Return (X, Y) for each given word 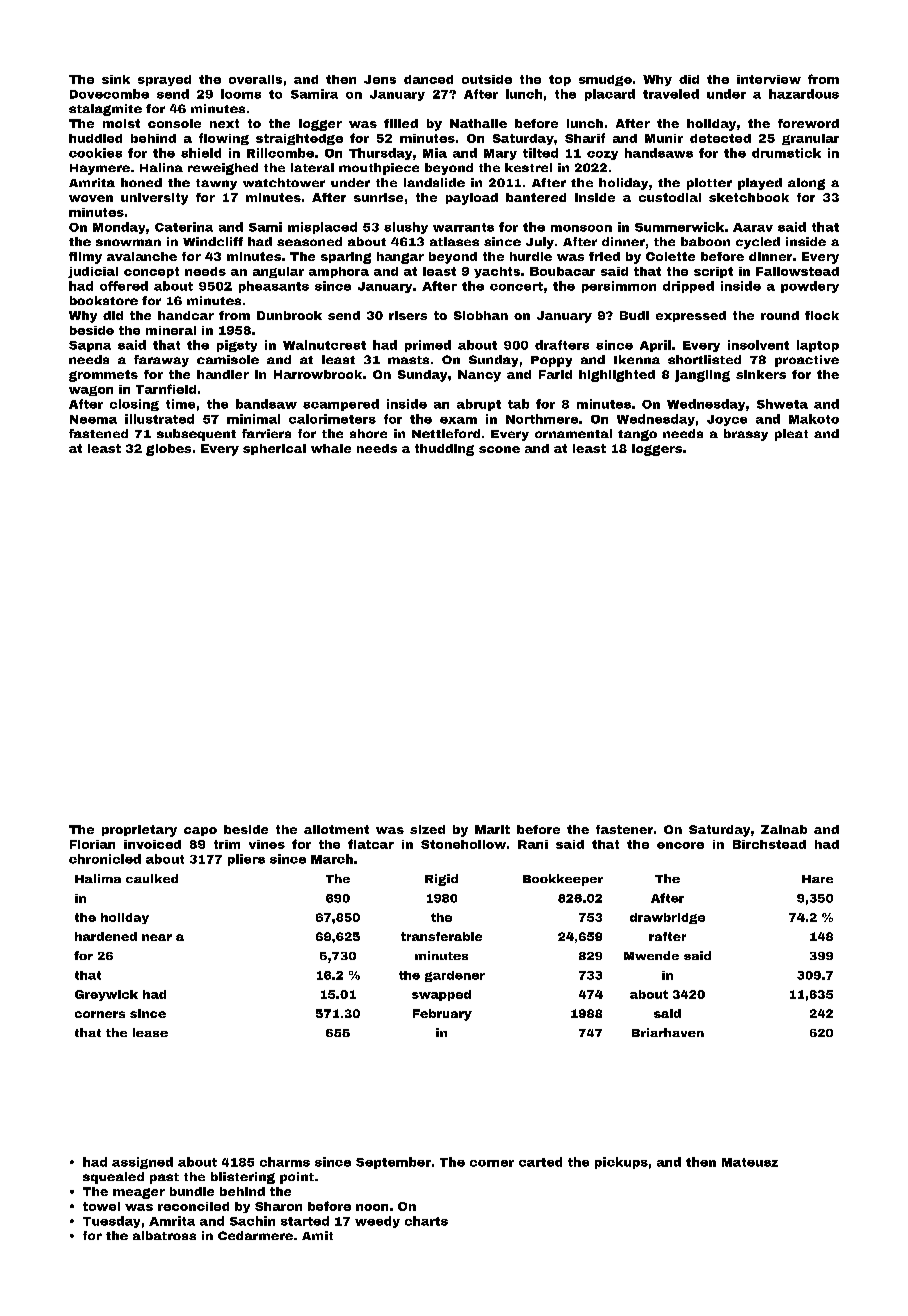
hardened (106, 936)
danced (428, 79)
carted (540, 1162)
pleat (791, 435)
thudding (444, 450)
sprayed (164, 80)
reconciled (193, 1206)
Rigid (441, 880)
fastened (98, 433)
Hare (817, 879)
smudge (605, 80)
